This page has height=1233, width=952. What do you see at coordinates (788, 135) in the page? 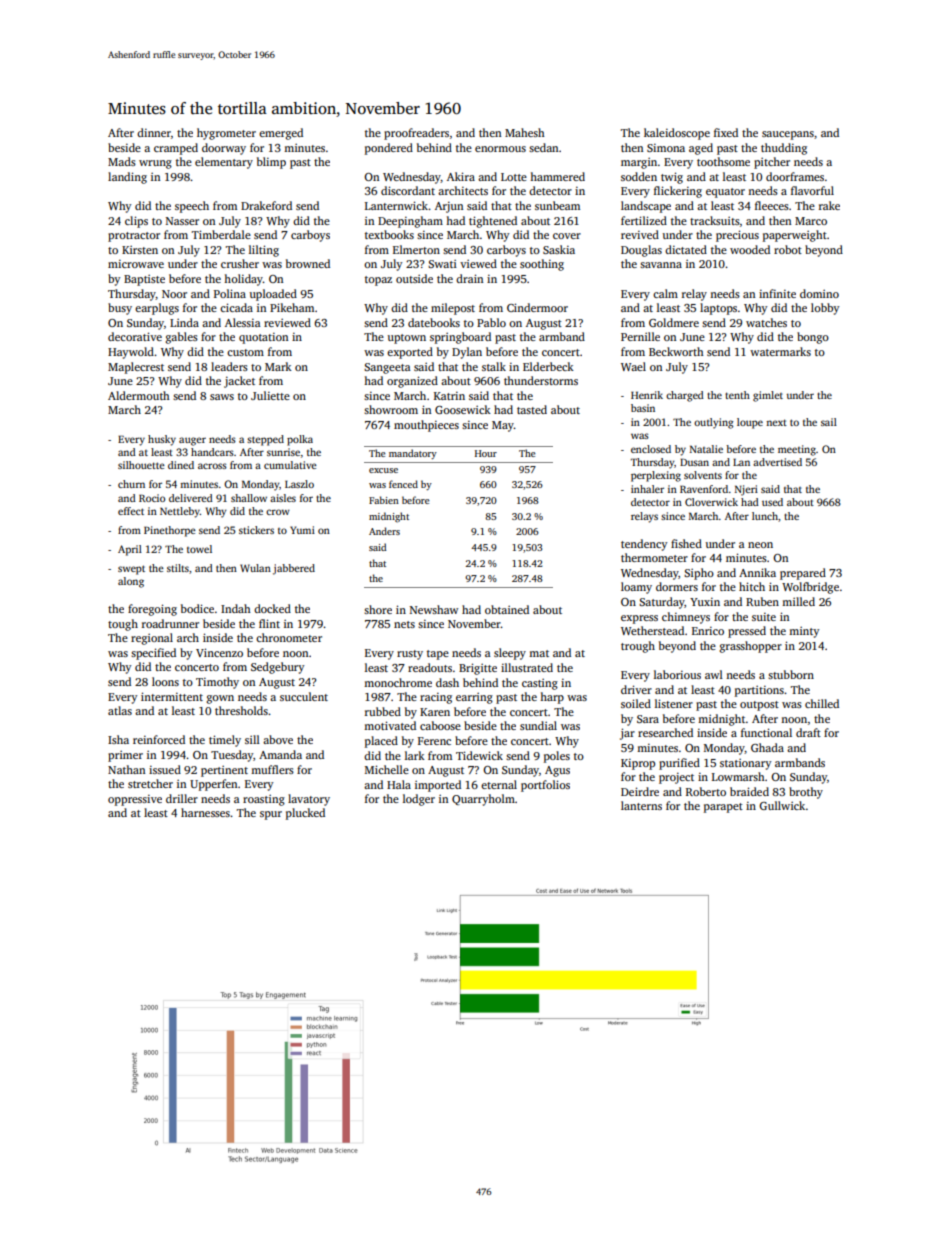
I see `saucepans` at bounding box center [788, 135].
